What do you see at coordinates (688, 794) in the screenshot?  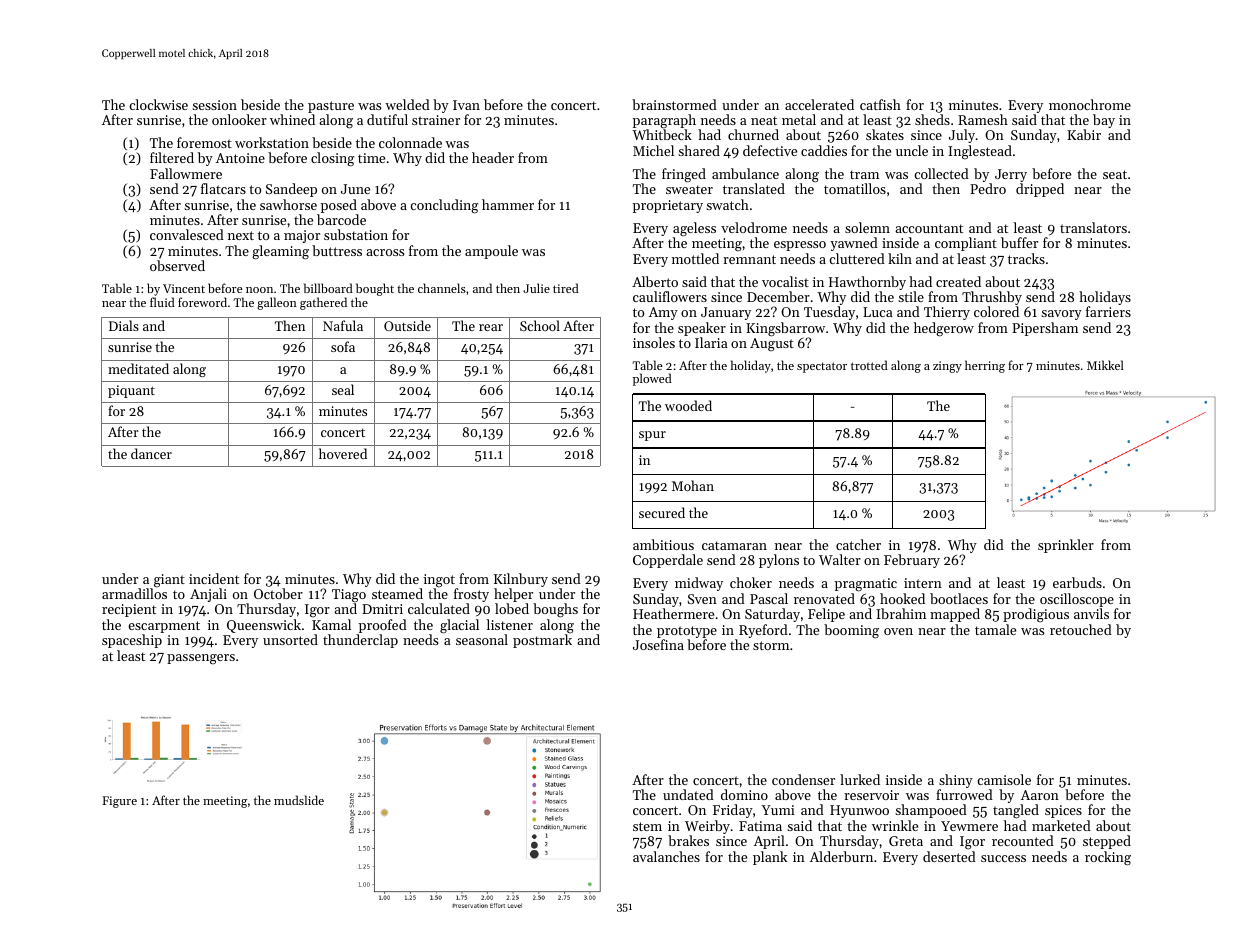 I see `undated` at bounding box center [688, 794].
